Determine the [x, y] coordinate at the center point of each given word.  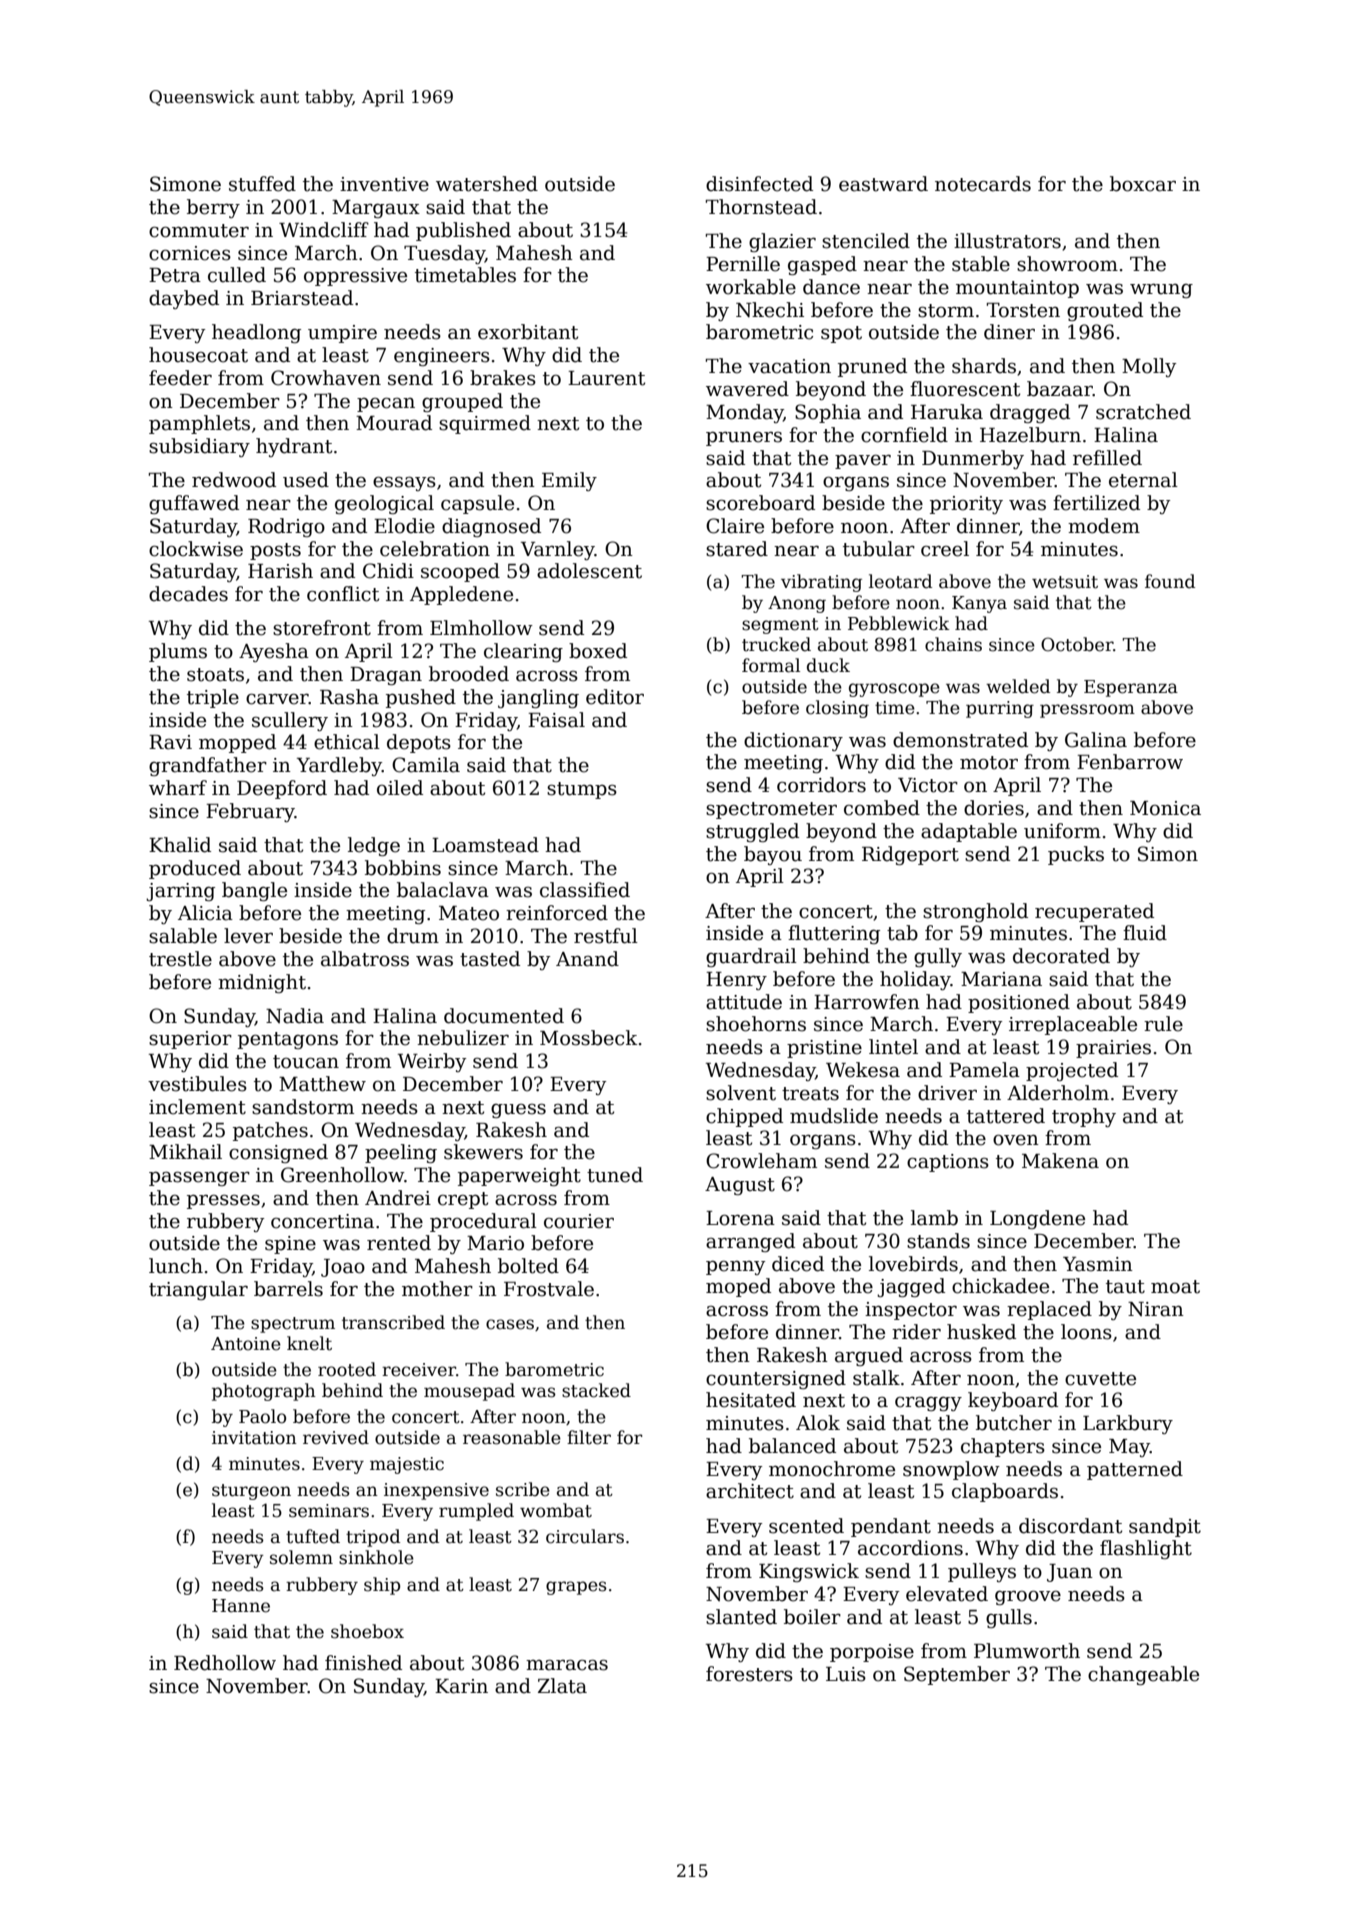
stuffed [262, 184]
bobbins [403, 868]
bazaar [1060, 389]
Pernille [743, 264]
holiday [915, 980]
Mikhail [185, 1152]
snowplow [951, 1470]
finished [363, 1663]
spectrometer [771, 810]
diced [798, 1264]
